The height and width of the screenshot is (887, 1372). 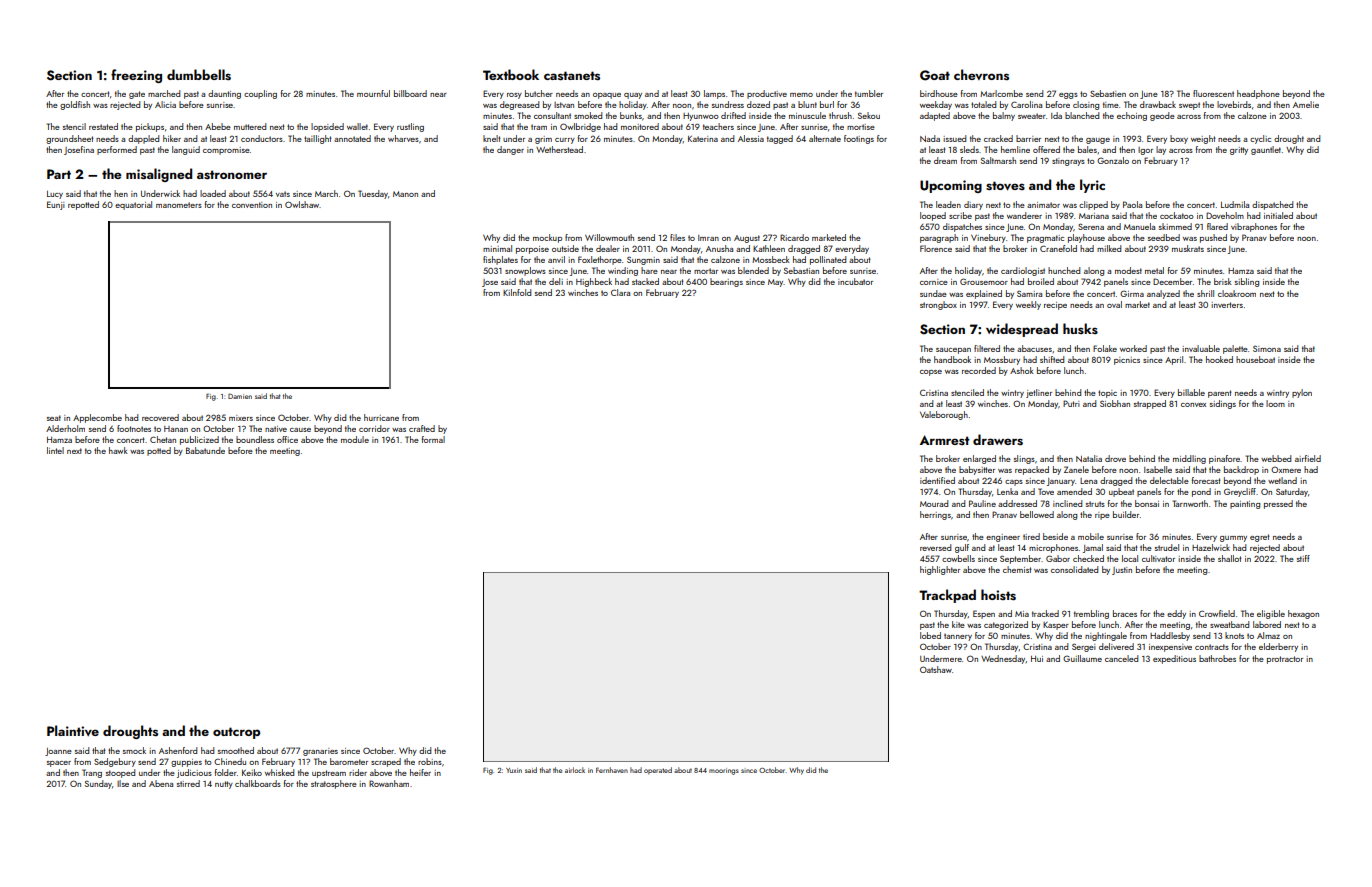 What do you see at coordinates (981, 74) in the screenshot?
I see `chevrons` at bounding box center [981, 74].
